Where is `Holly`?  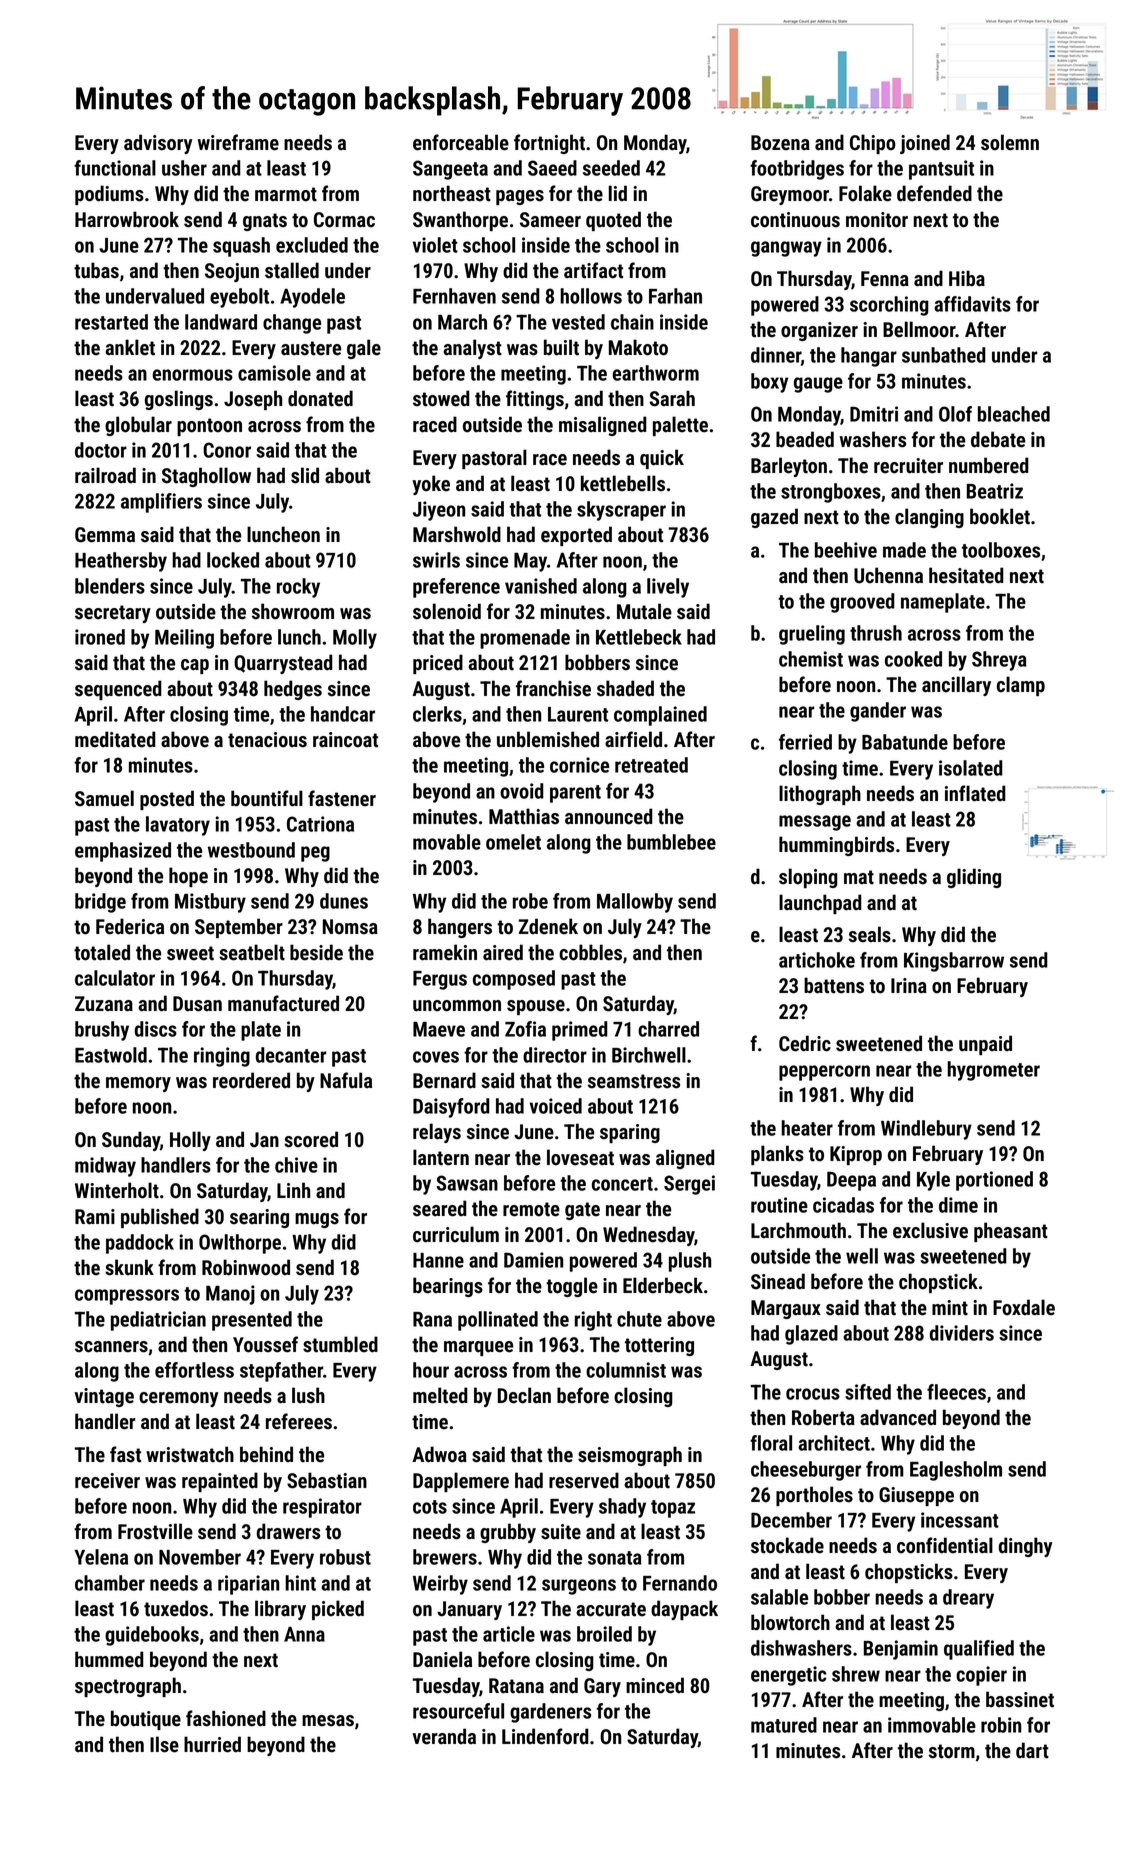 Holly is located at coordinates (190, 1141).
